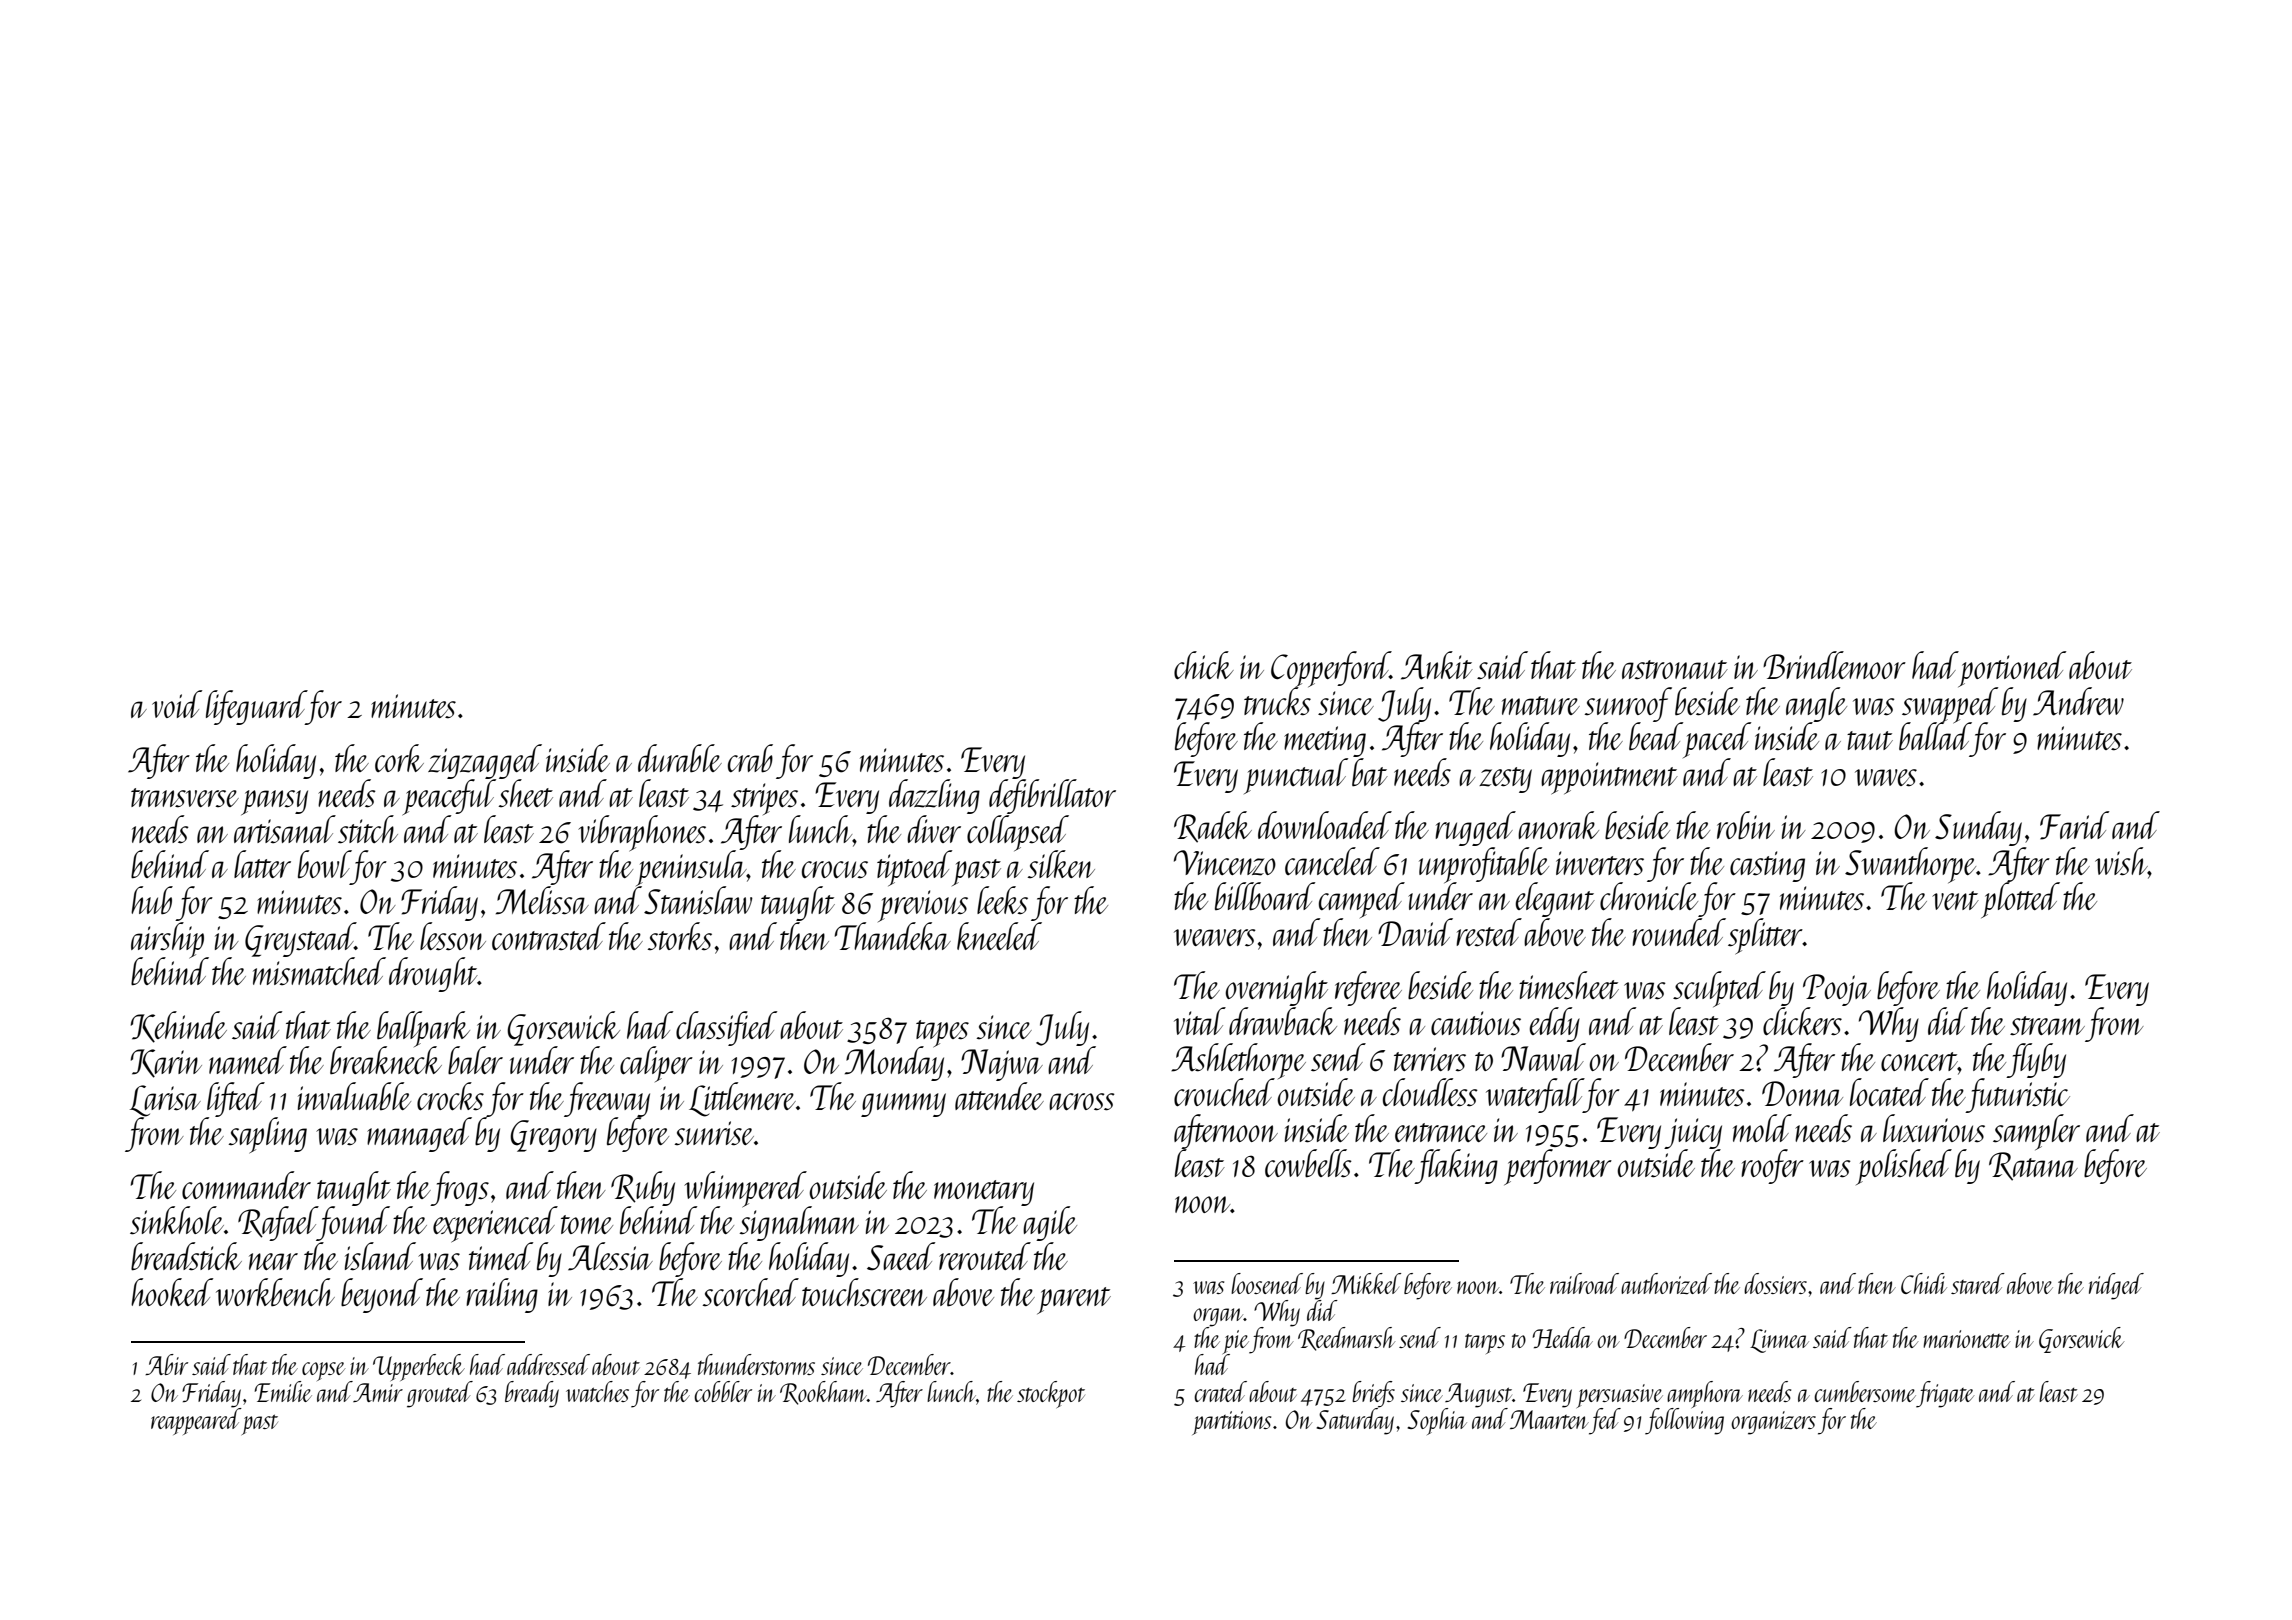 The width and height of the page is (2292, 1620). I want to click on void, so click(177, 704).
